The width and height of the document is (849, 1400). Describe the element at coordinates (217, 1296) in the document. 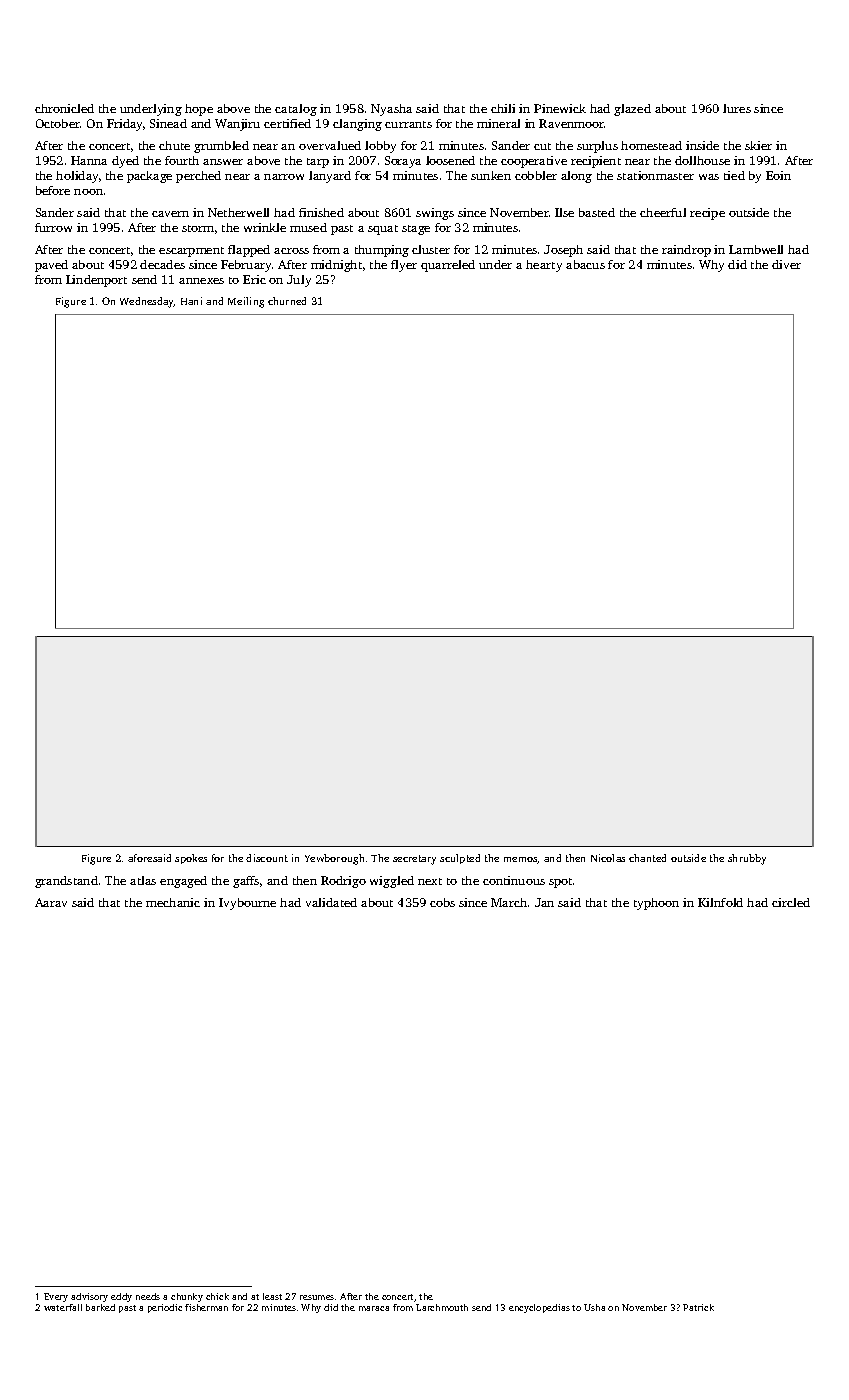

I see `chick` at that location.
